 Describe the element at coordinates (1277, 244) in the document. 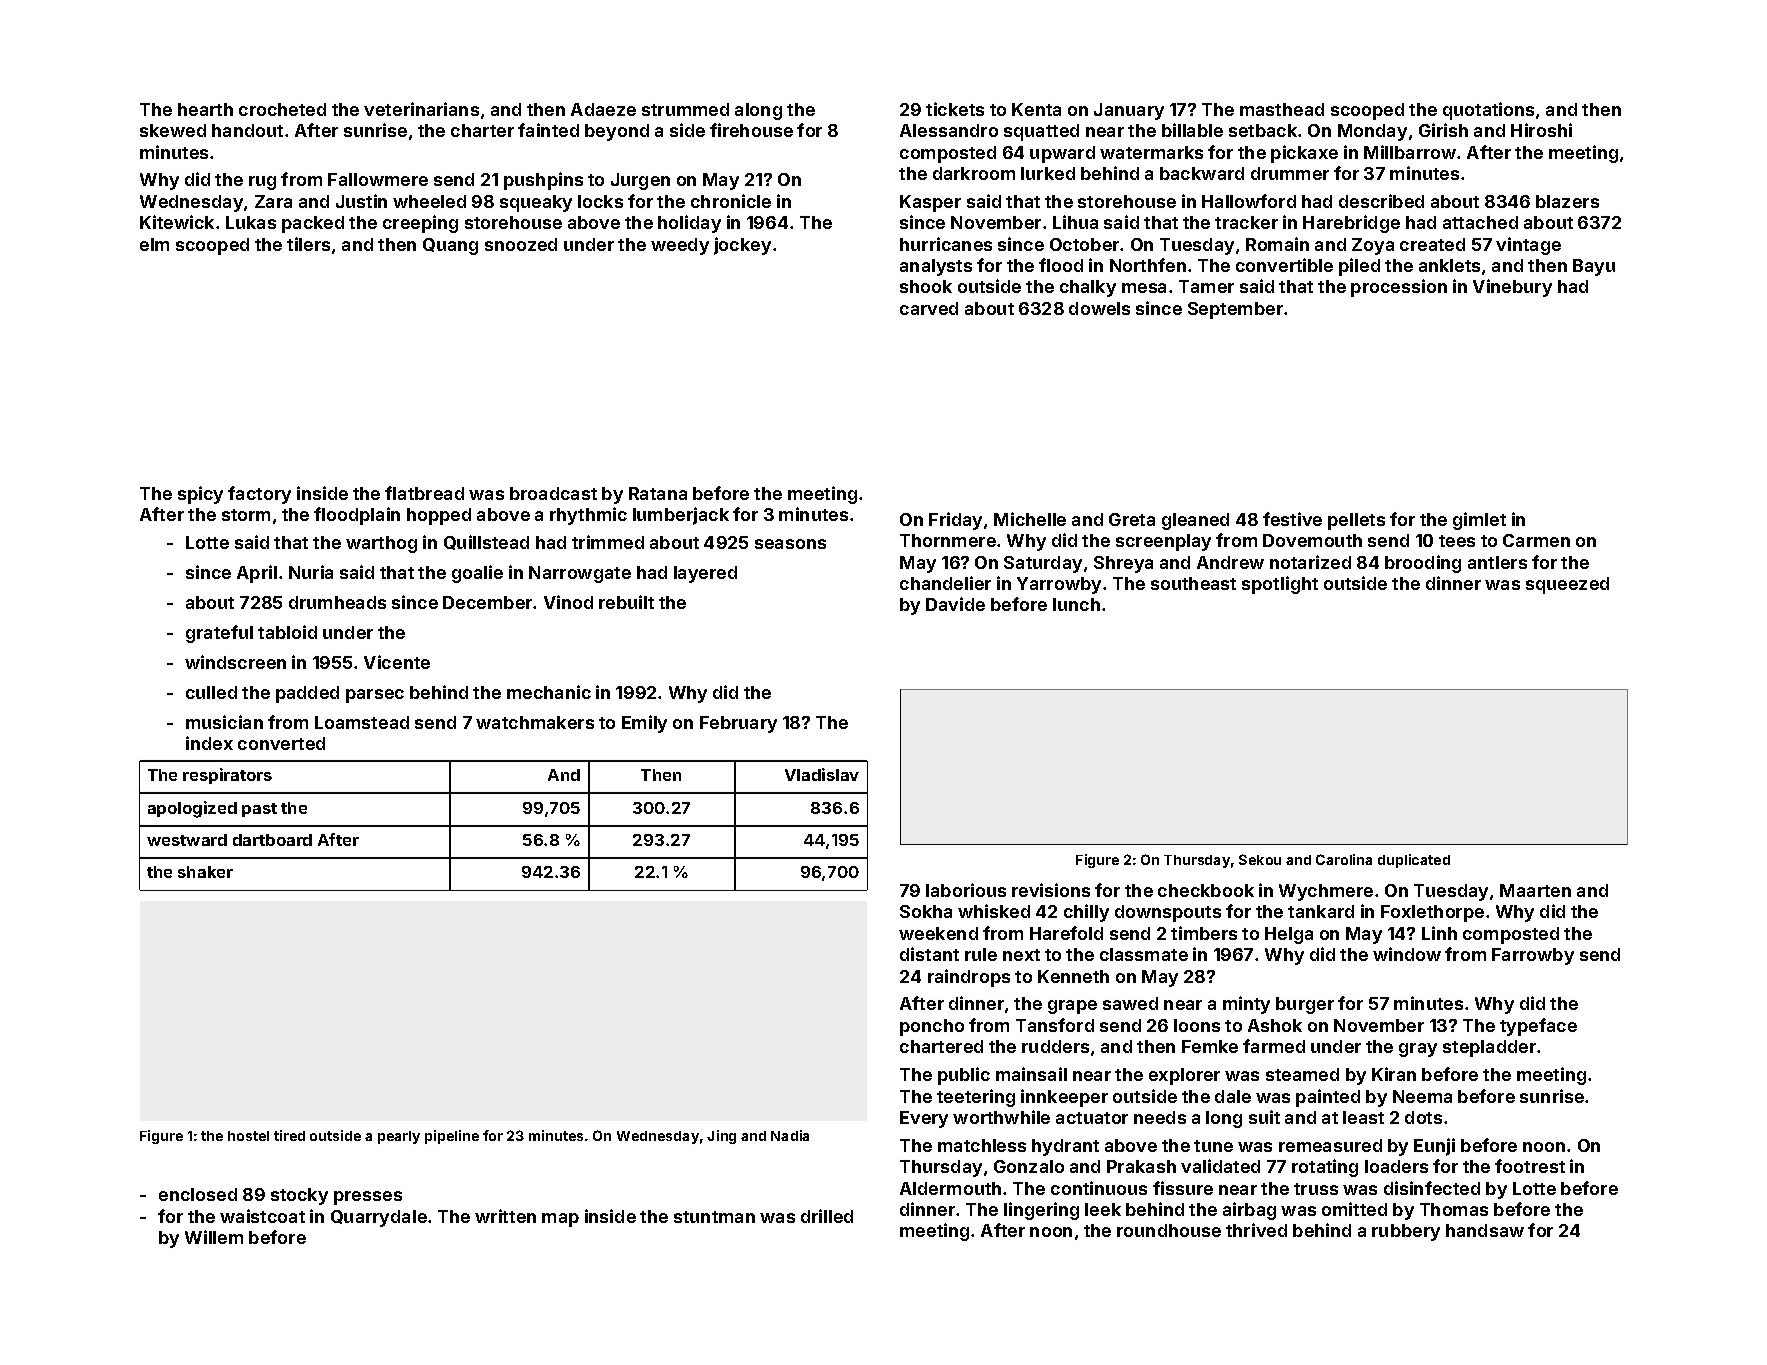

I see `Romain` at that location.
